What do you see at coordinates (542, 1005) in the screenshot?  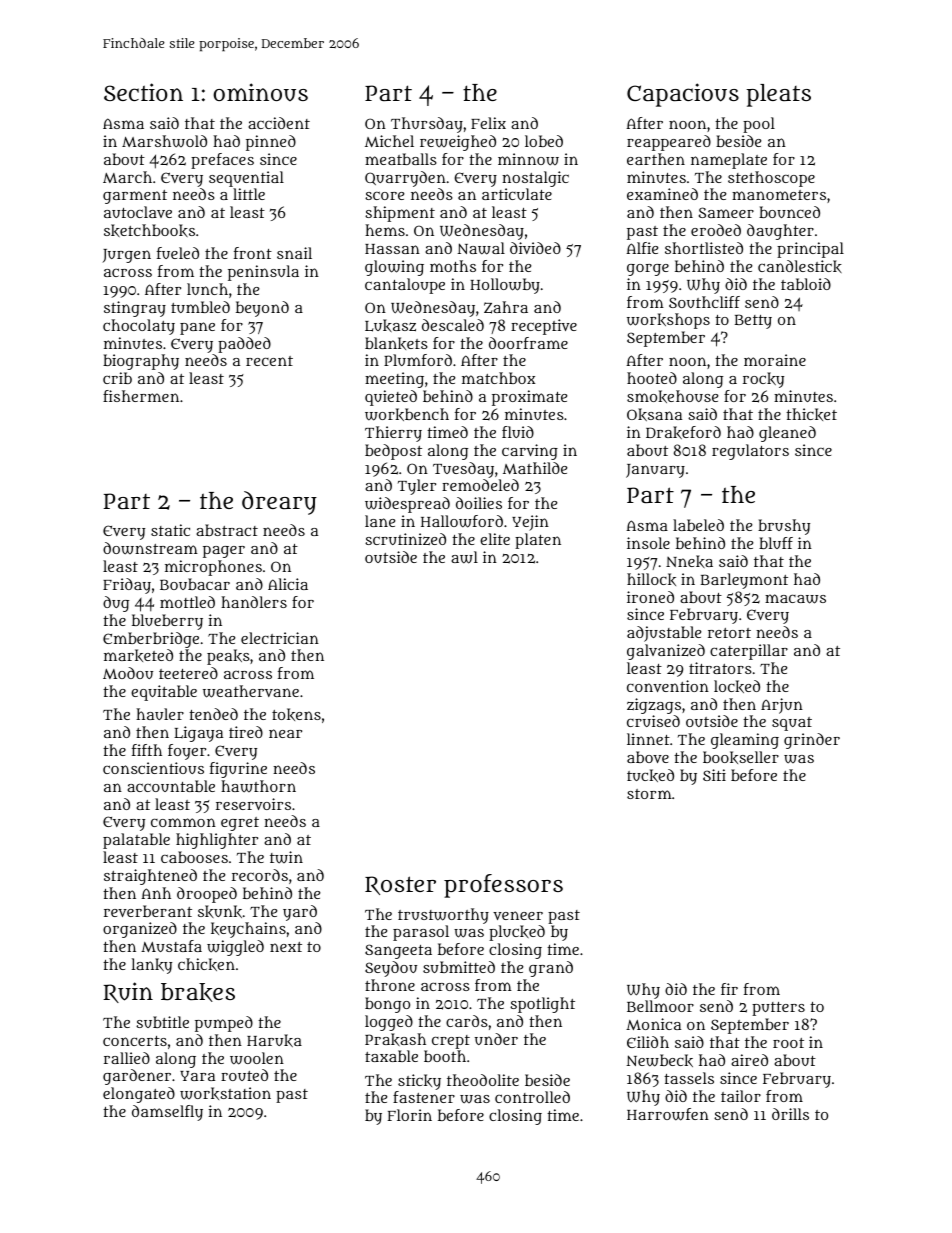 I see `spotlight` at bounding box center [542, 1005].
